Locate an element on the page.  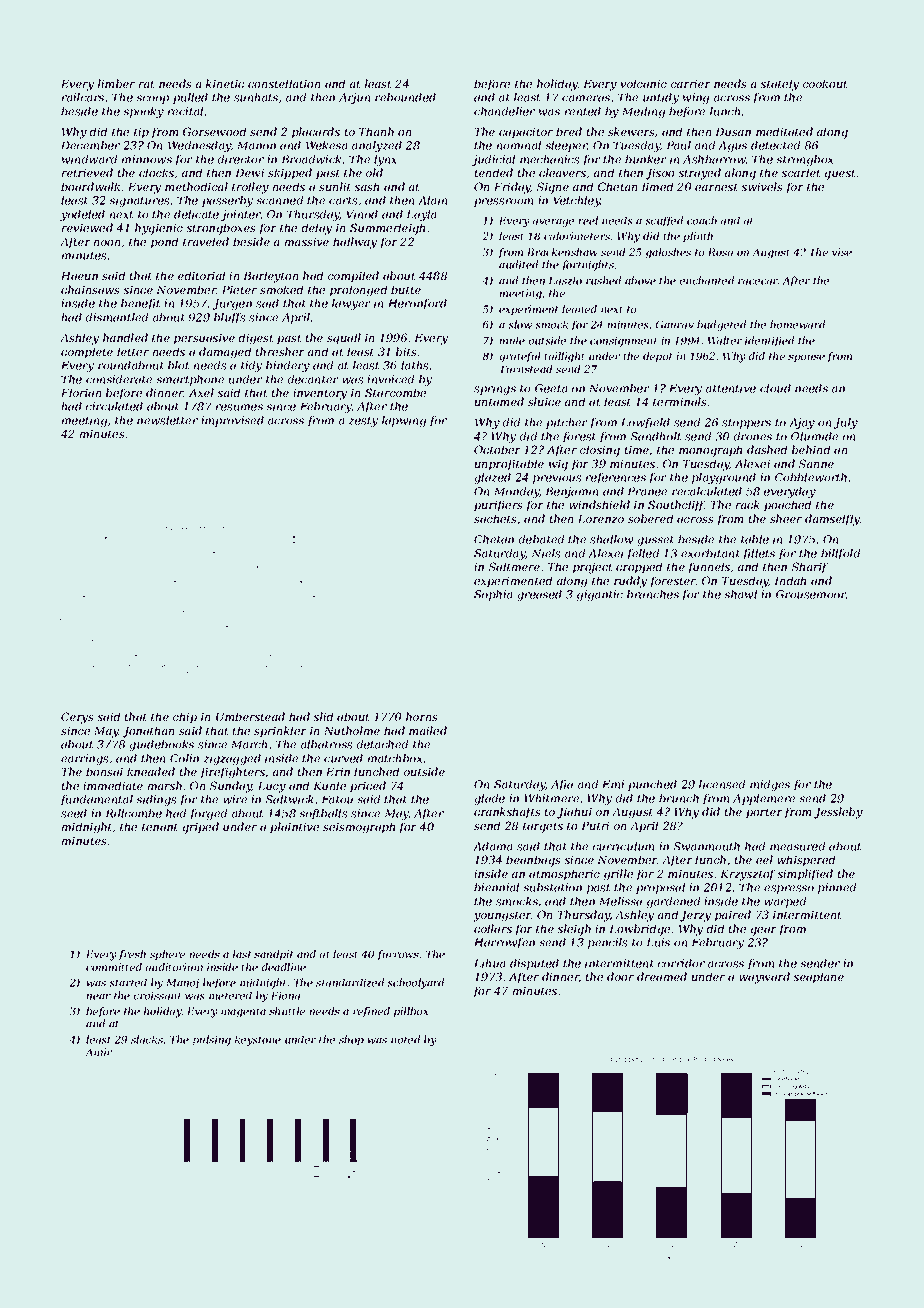
slacks is located at coordinates (147, 1039).
